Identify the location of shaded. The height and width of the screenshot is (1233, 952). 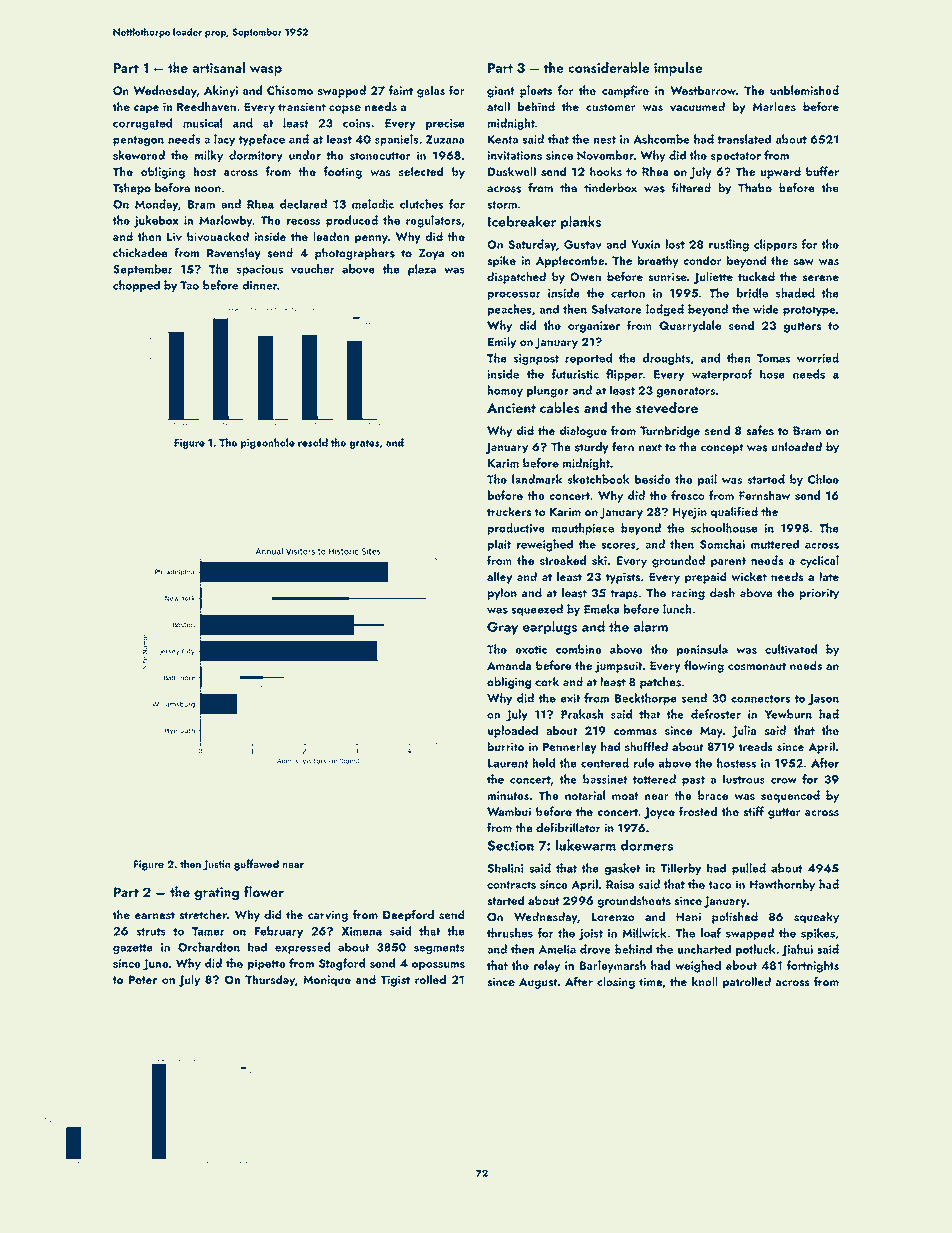
(795, 293).
